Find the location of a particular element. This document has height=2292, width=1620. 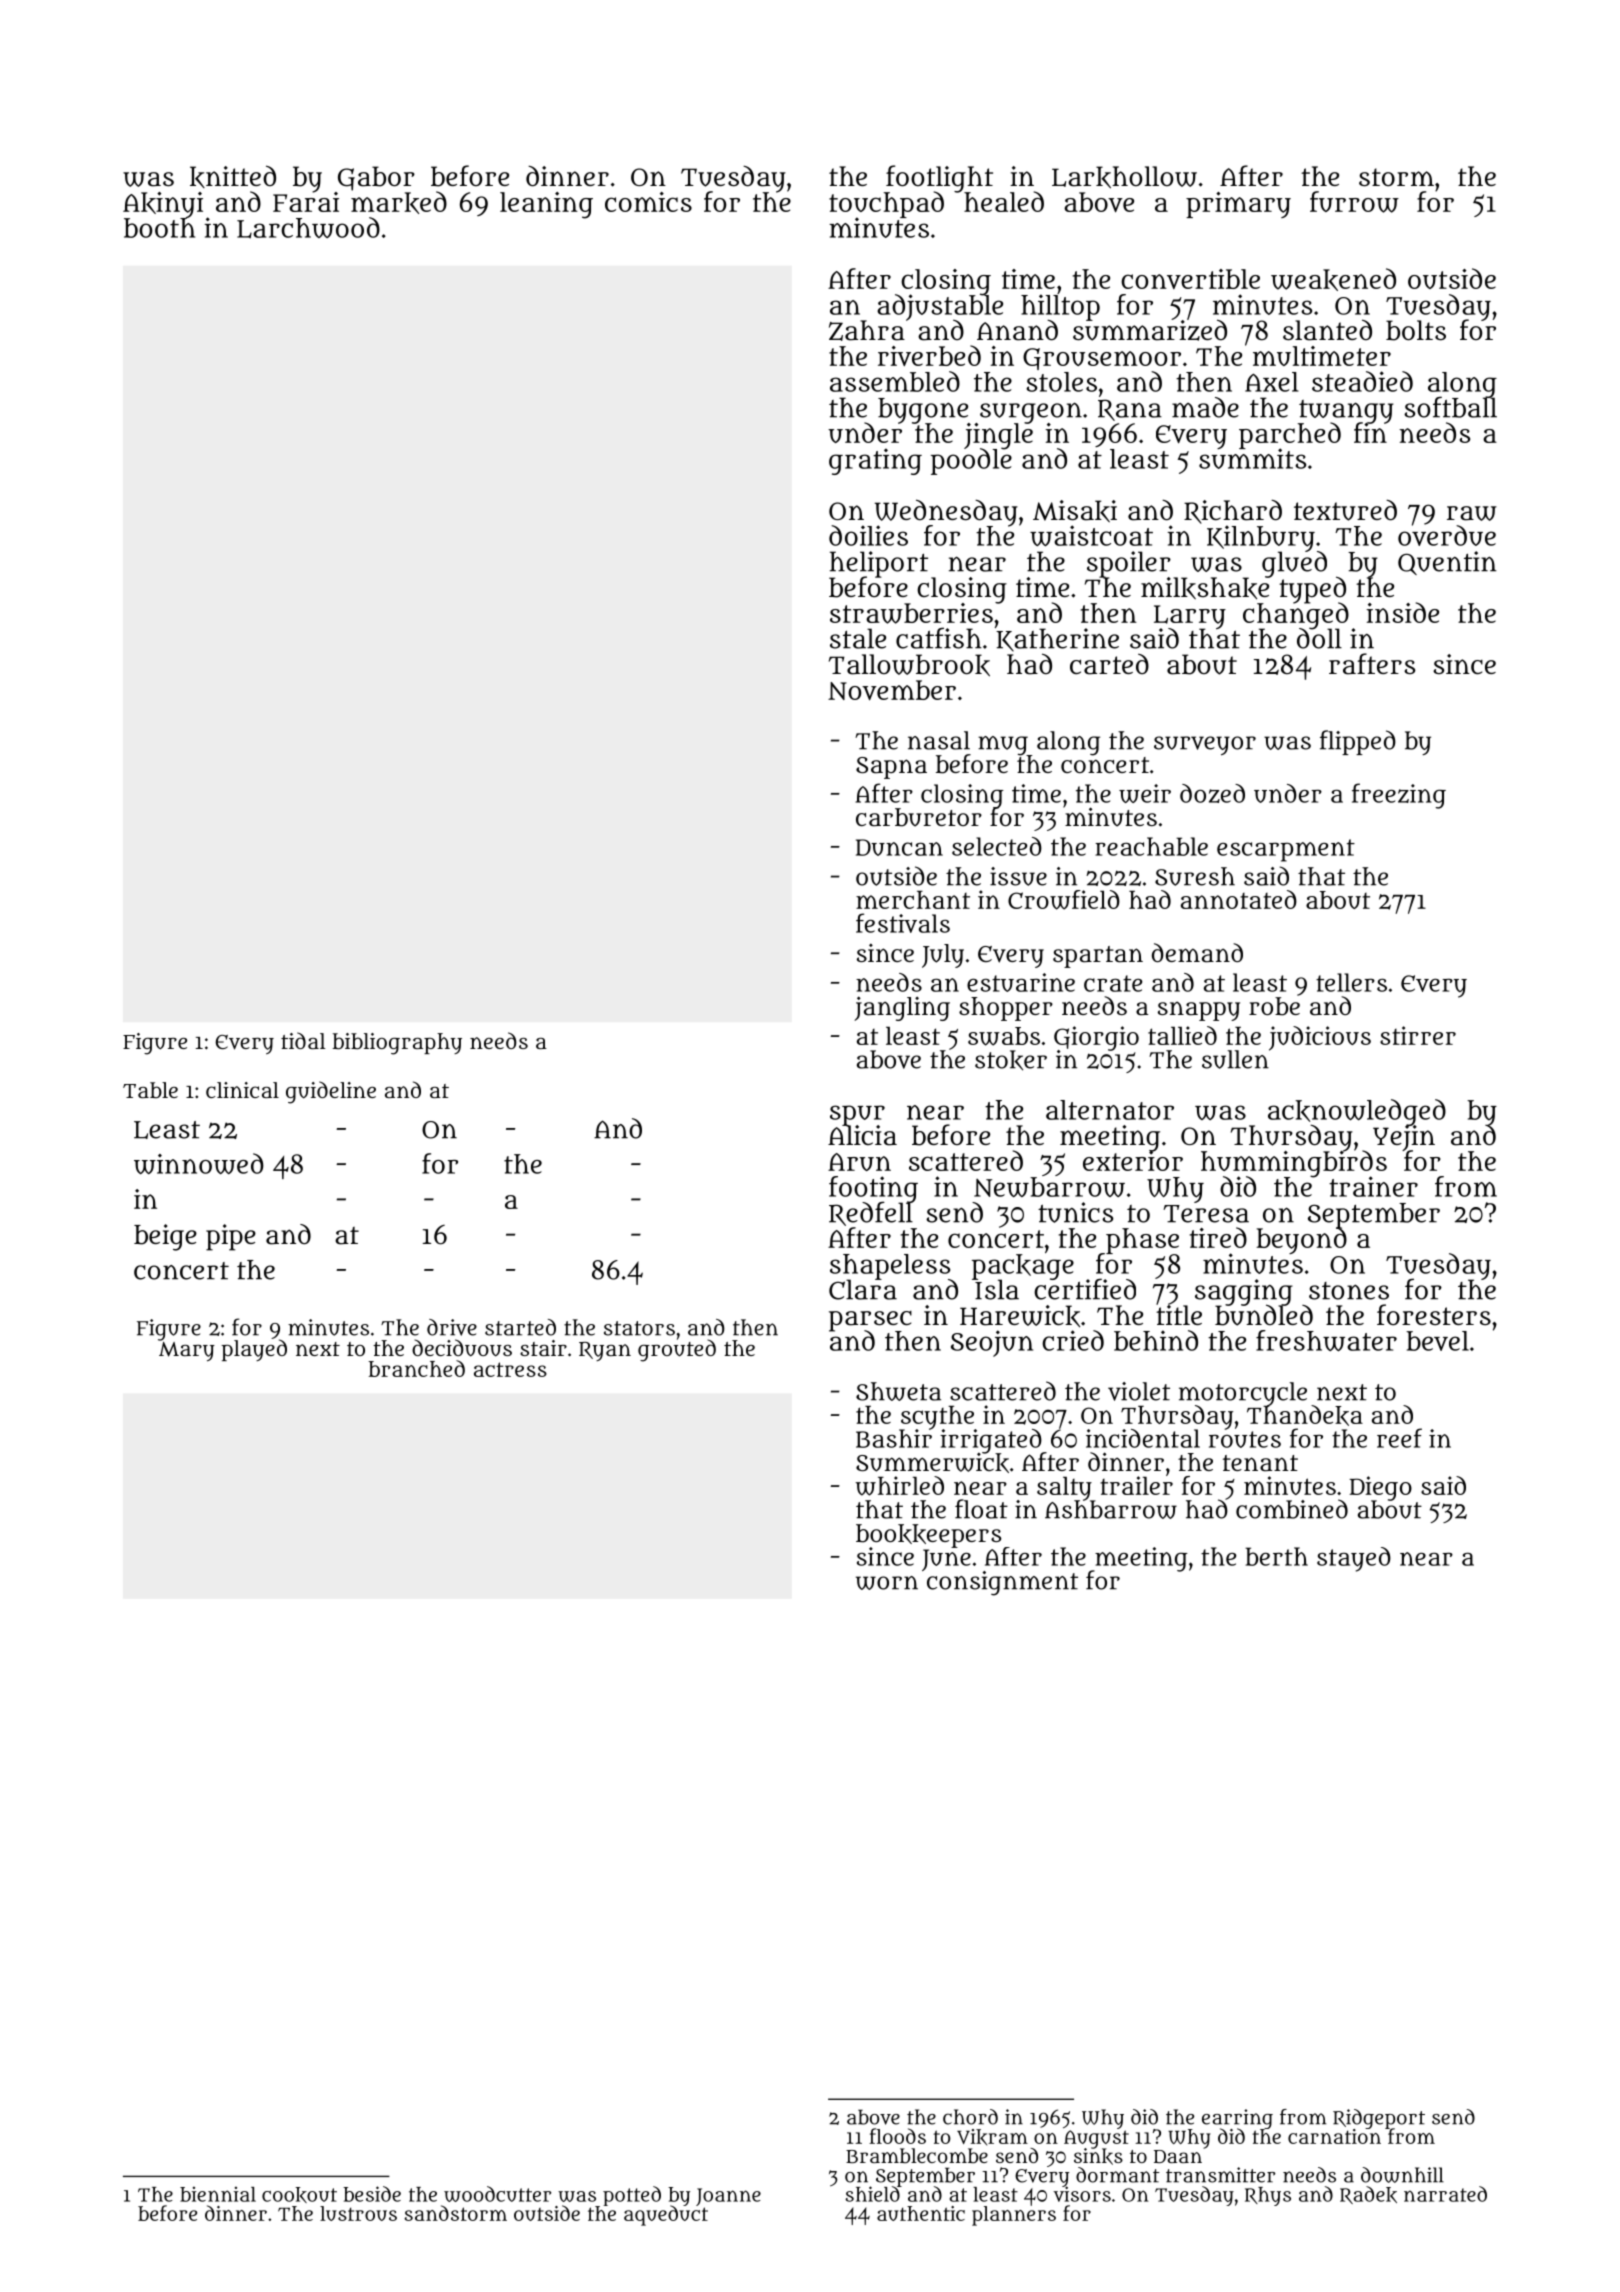

footlight is located at coordinates (939, 178).
